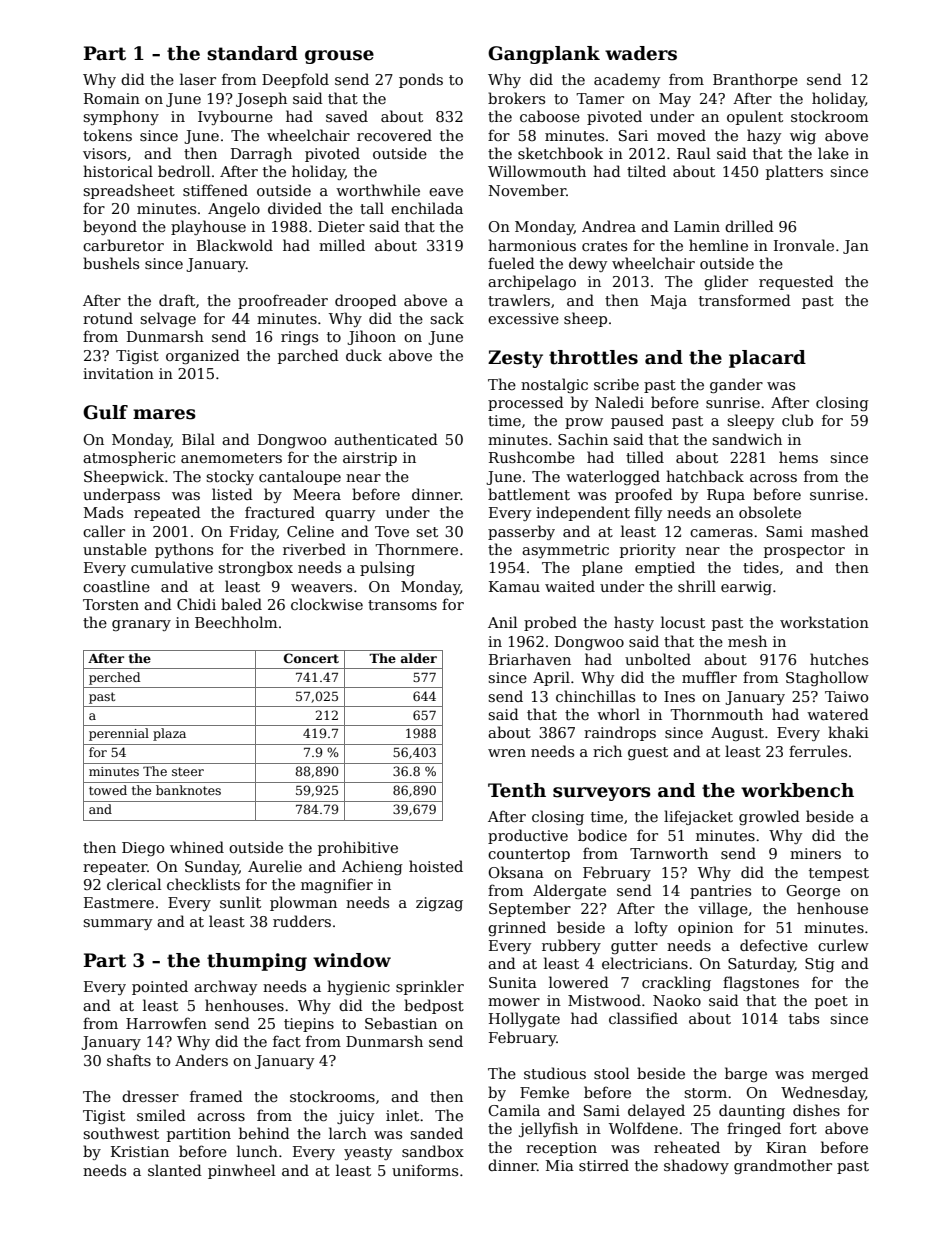 The width and height of the screenshot is (952, 1233). Describe the element at coordinates (358, 848) in the screenshot. I see `prohibitive` at that location.
